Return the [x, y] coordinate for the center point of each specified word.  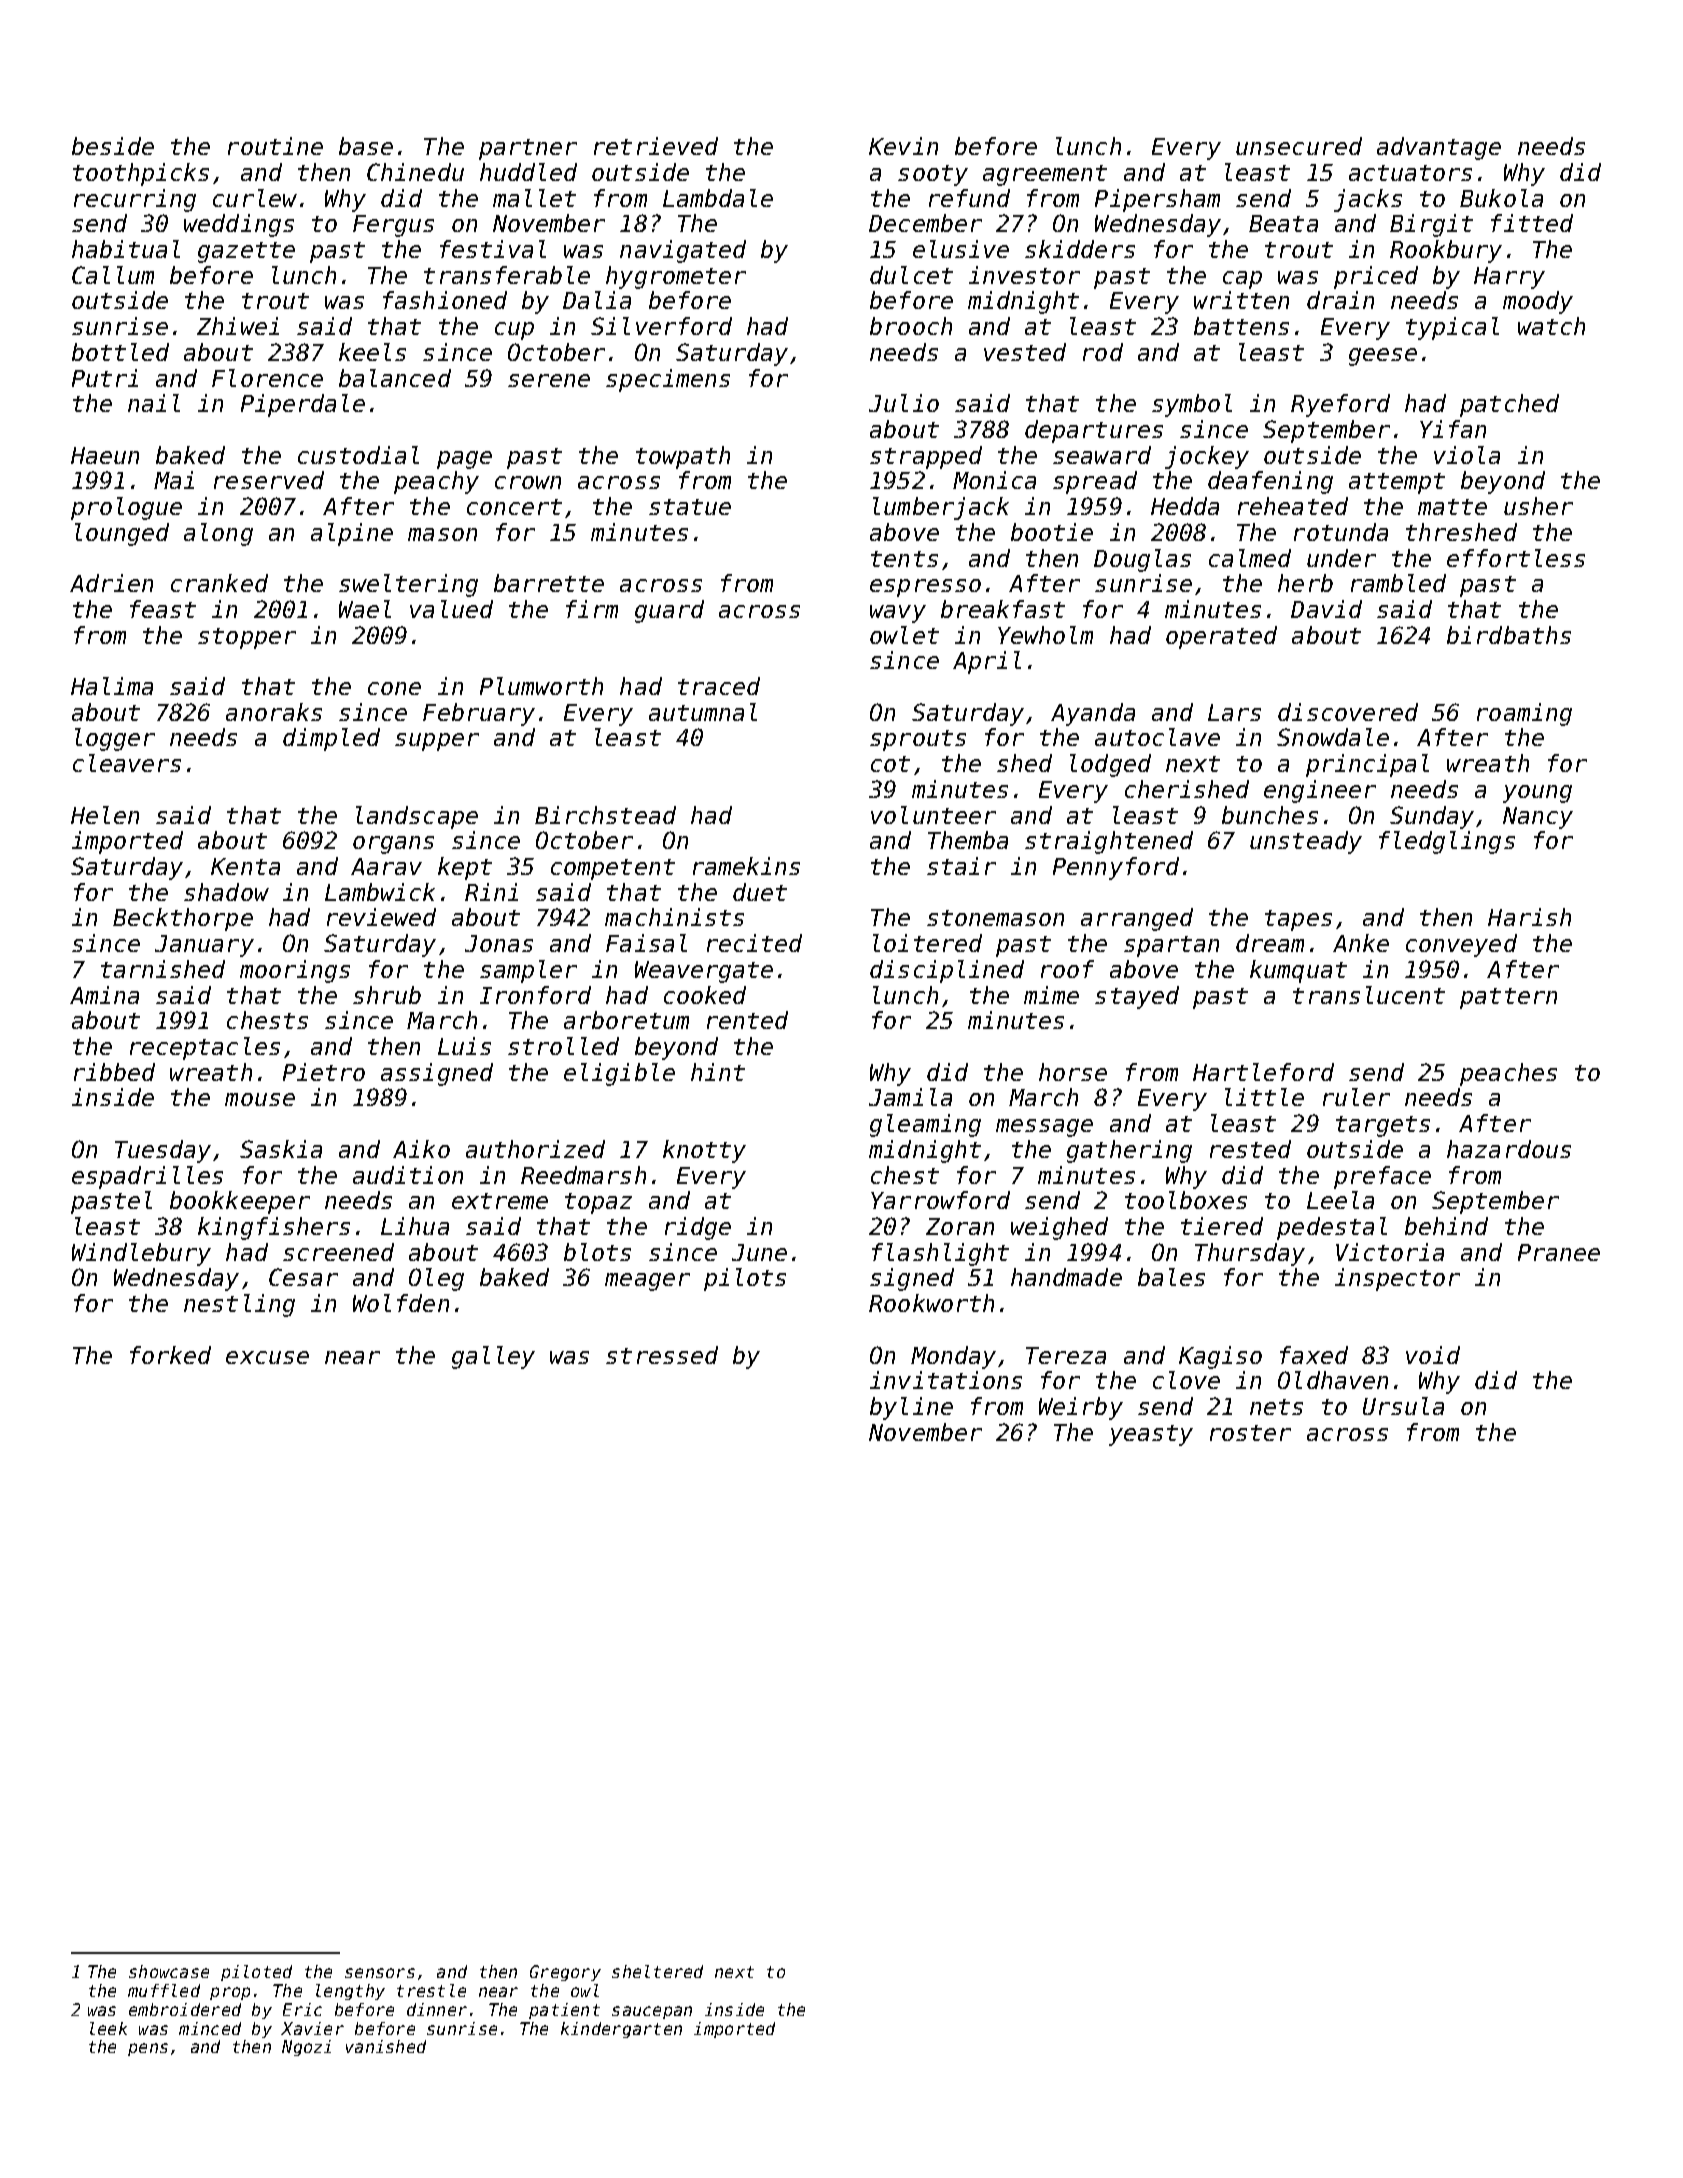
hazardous [1509, 1149]
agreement [1045, 175]
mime [1051, 995]
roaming [1524, 714]
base [366, 146]
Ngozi [306, 2048]
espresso [925, 588]
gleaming [925, 1125]
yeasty [1151, 1435]
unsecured [1299, 146]
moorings [295, 971]
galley [493, 1357]
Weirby [1081, 1408]
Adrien [111, 583]
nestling [239, 1305]
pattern [1508, 998]
